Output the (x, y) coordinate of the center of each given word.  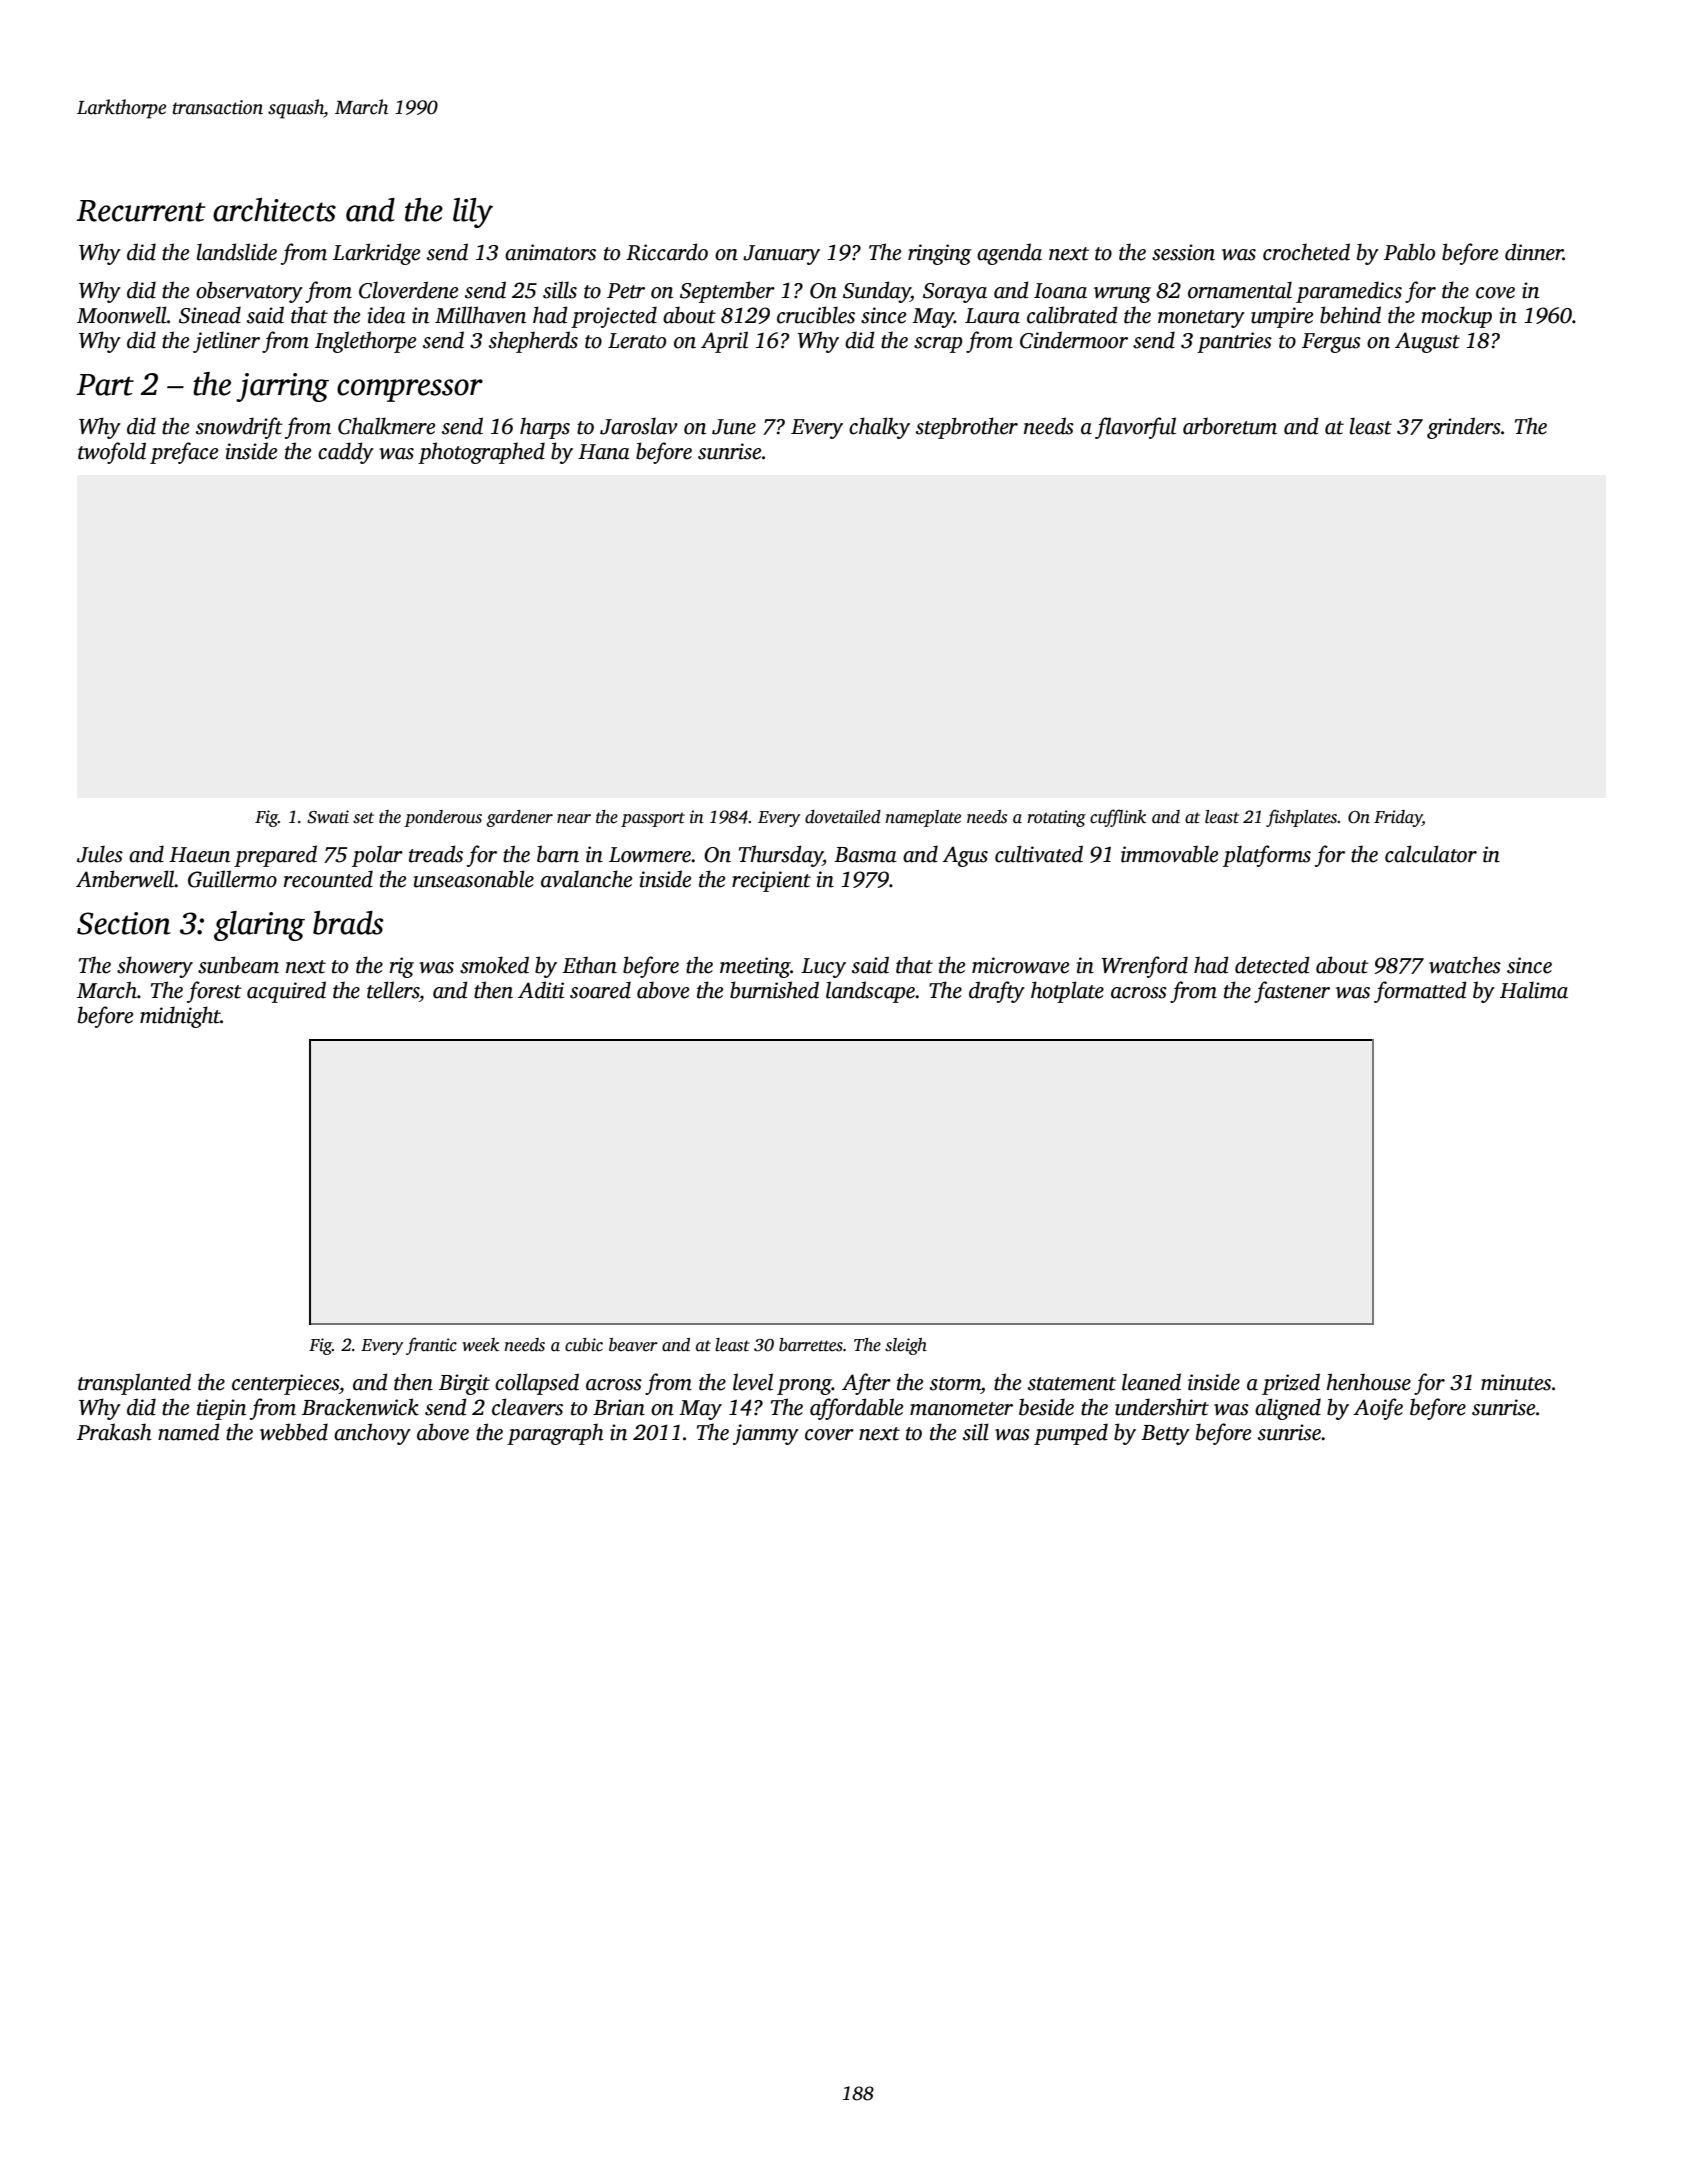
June (734, 427)
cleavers (527, 1407)
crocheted (1306, 252)
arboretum (1230, 426)
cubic (584, 1345)
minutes (1516, 1382)
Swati (328, 817)
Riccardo (667, 252)
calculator (1431, 854)
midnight (180, 1017)
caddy (346, 453)
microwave (1020, 965)
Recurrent (141, 211)
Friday (1398, 818)
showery (155, 967)
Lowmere (650, 855)
